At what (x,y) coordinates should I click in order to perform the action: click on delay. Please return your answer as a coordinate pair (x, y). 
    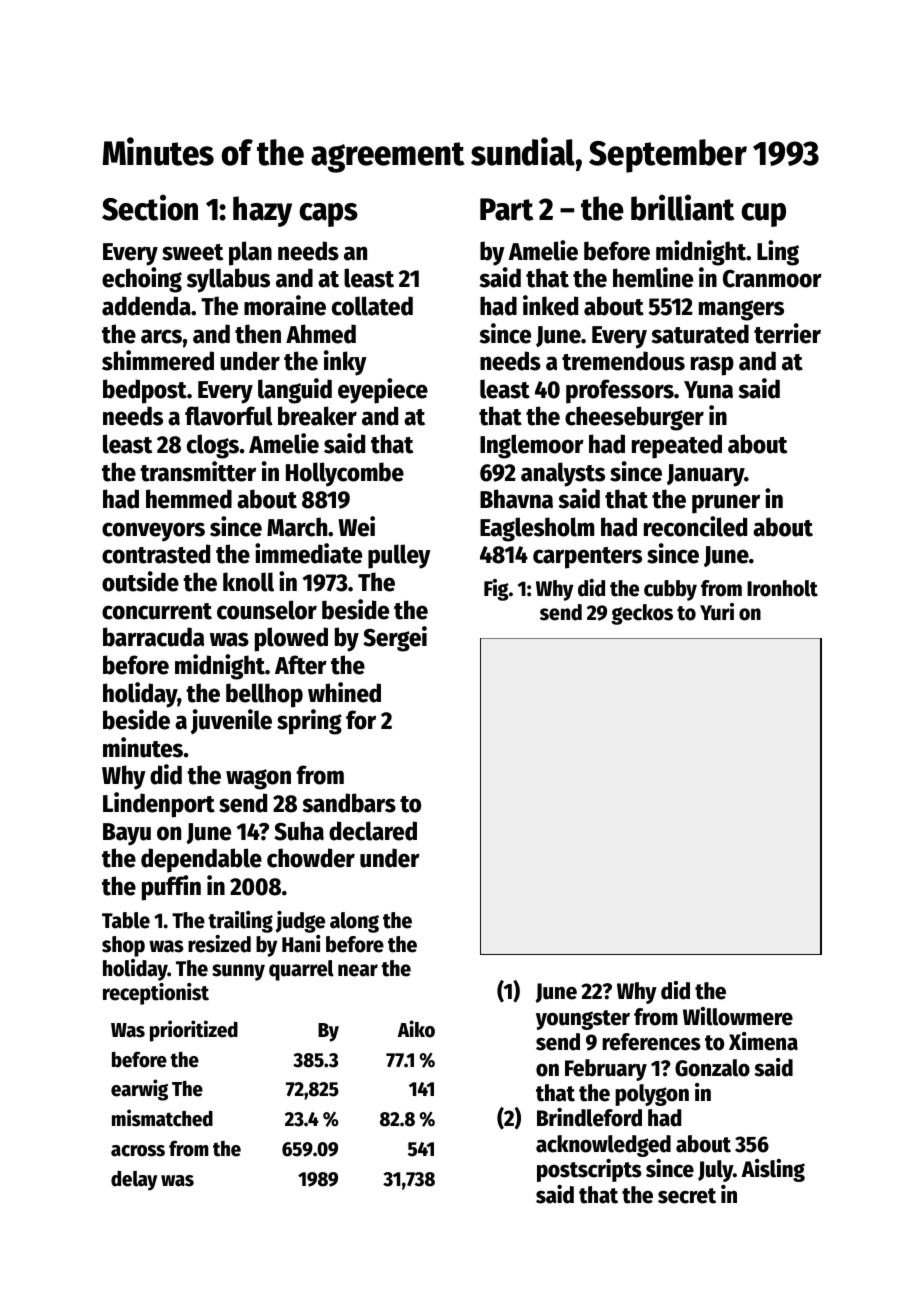
    Looking at the image, I should click on (134, 1181).
